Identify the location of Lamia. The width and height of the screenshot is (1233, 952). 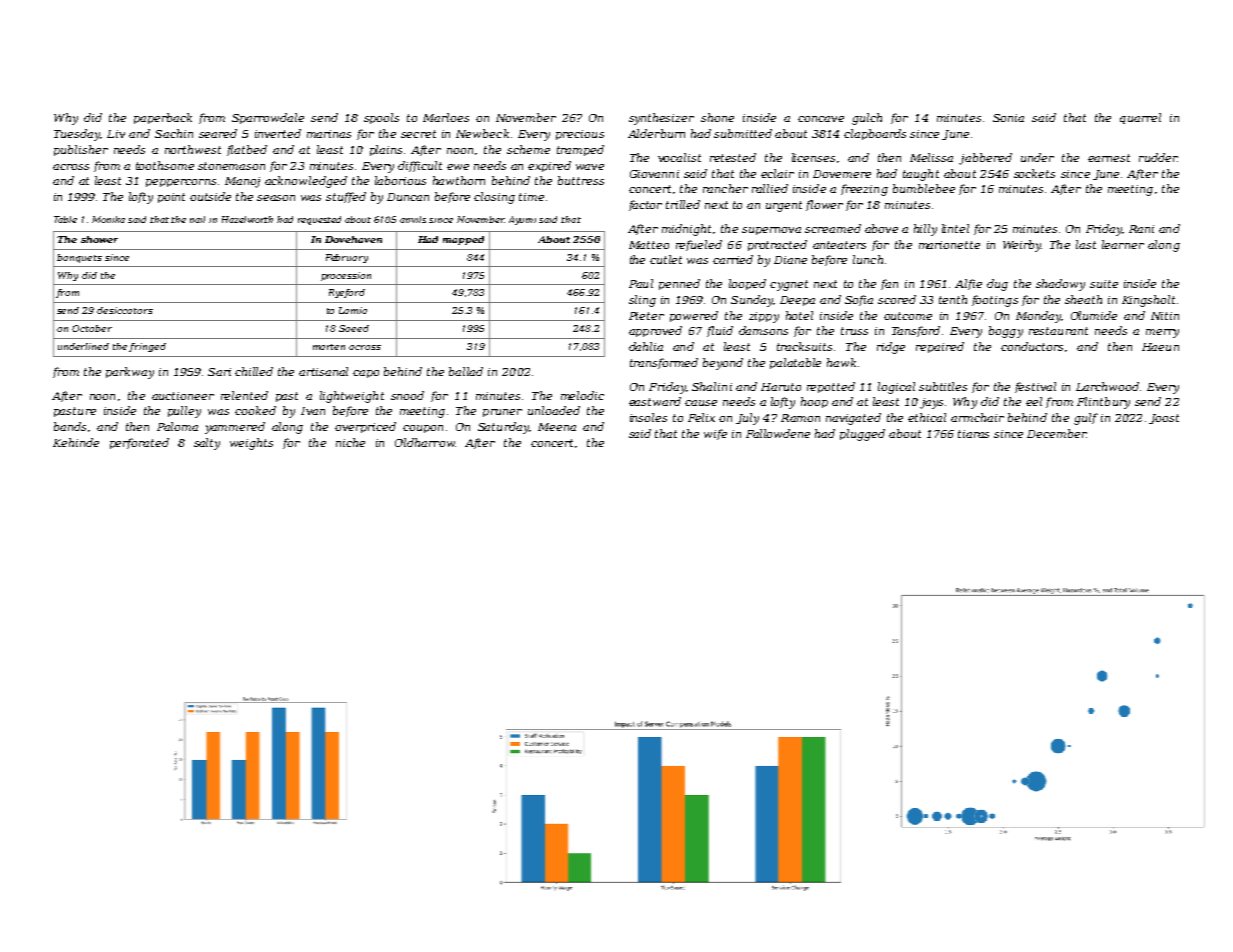
(353, 310).
